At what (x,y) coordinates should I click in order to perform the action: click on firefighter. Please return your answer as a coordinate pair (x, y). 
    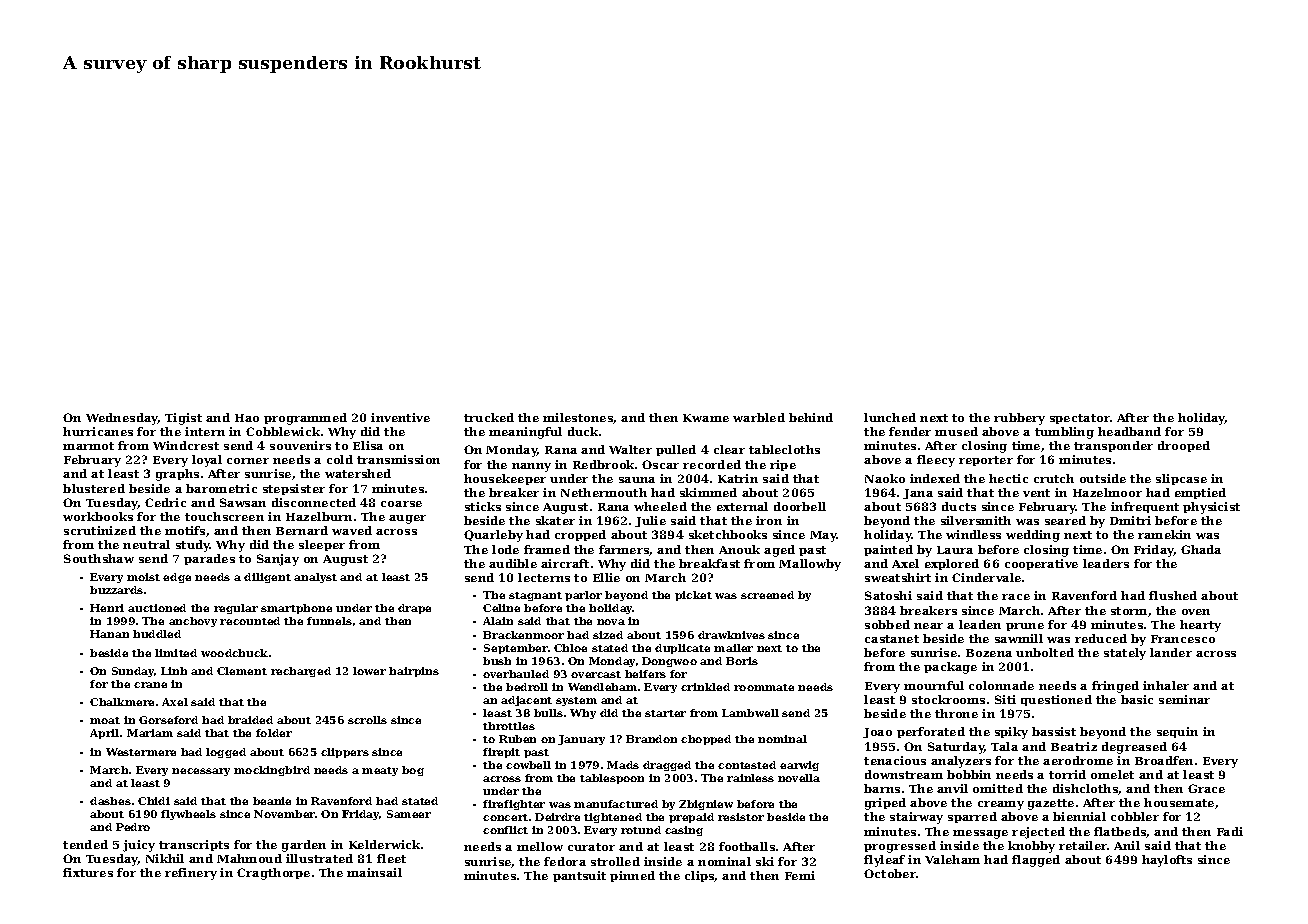
    Looking at the image, I should click on (514, 805).
